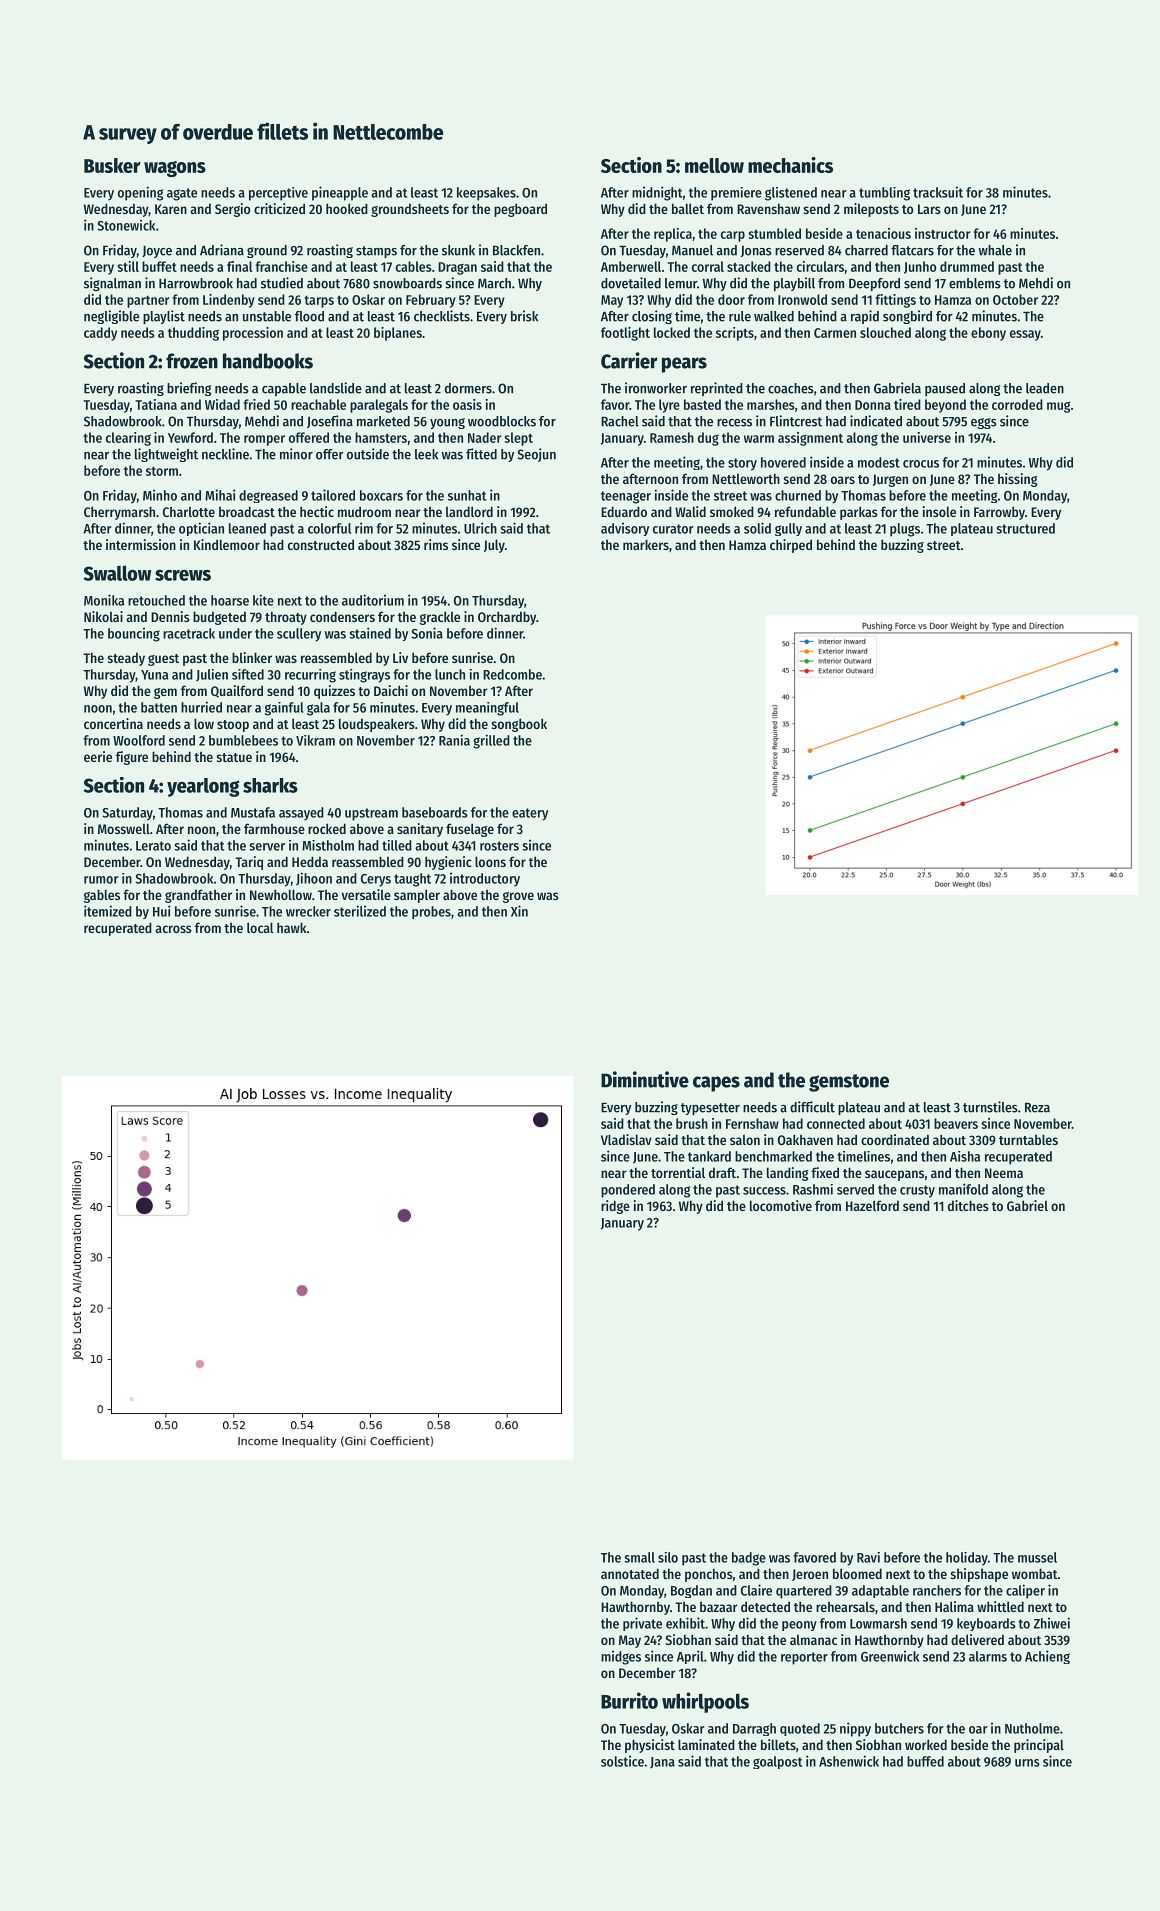 This page has height=1911, width=1160. What do you see at coordinates (639, 1557) in the page?
I see `small` at bounding box center [639, 1557].
